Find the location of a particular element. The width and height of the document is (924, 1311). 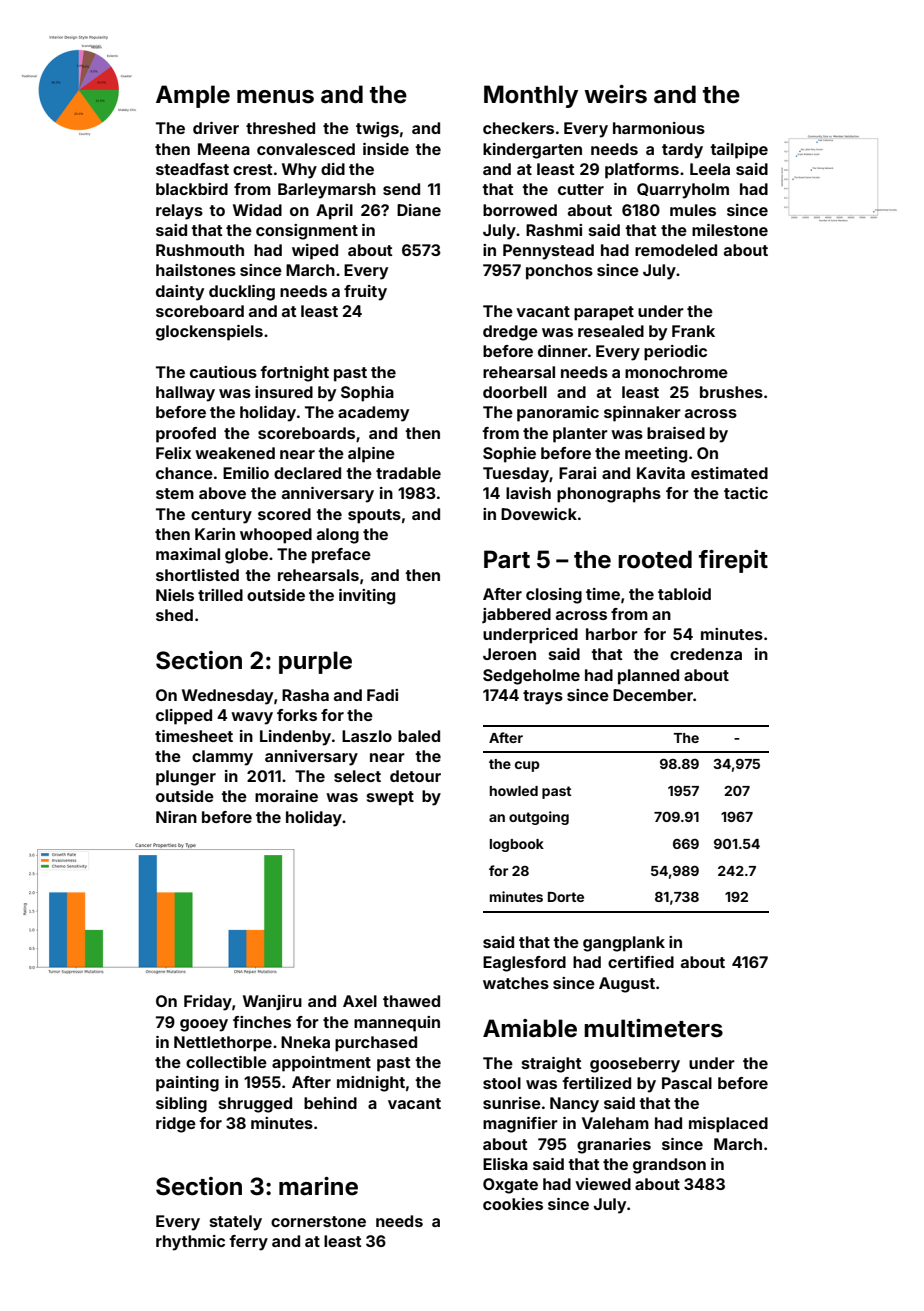

Diane is located at coordinates (419, 210).
